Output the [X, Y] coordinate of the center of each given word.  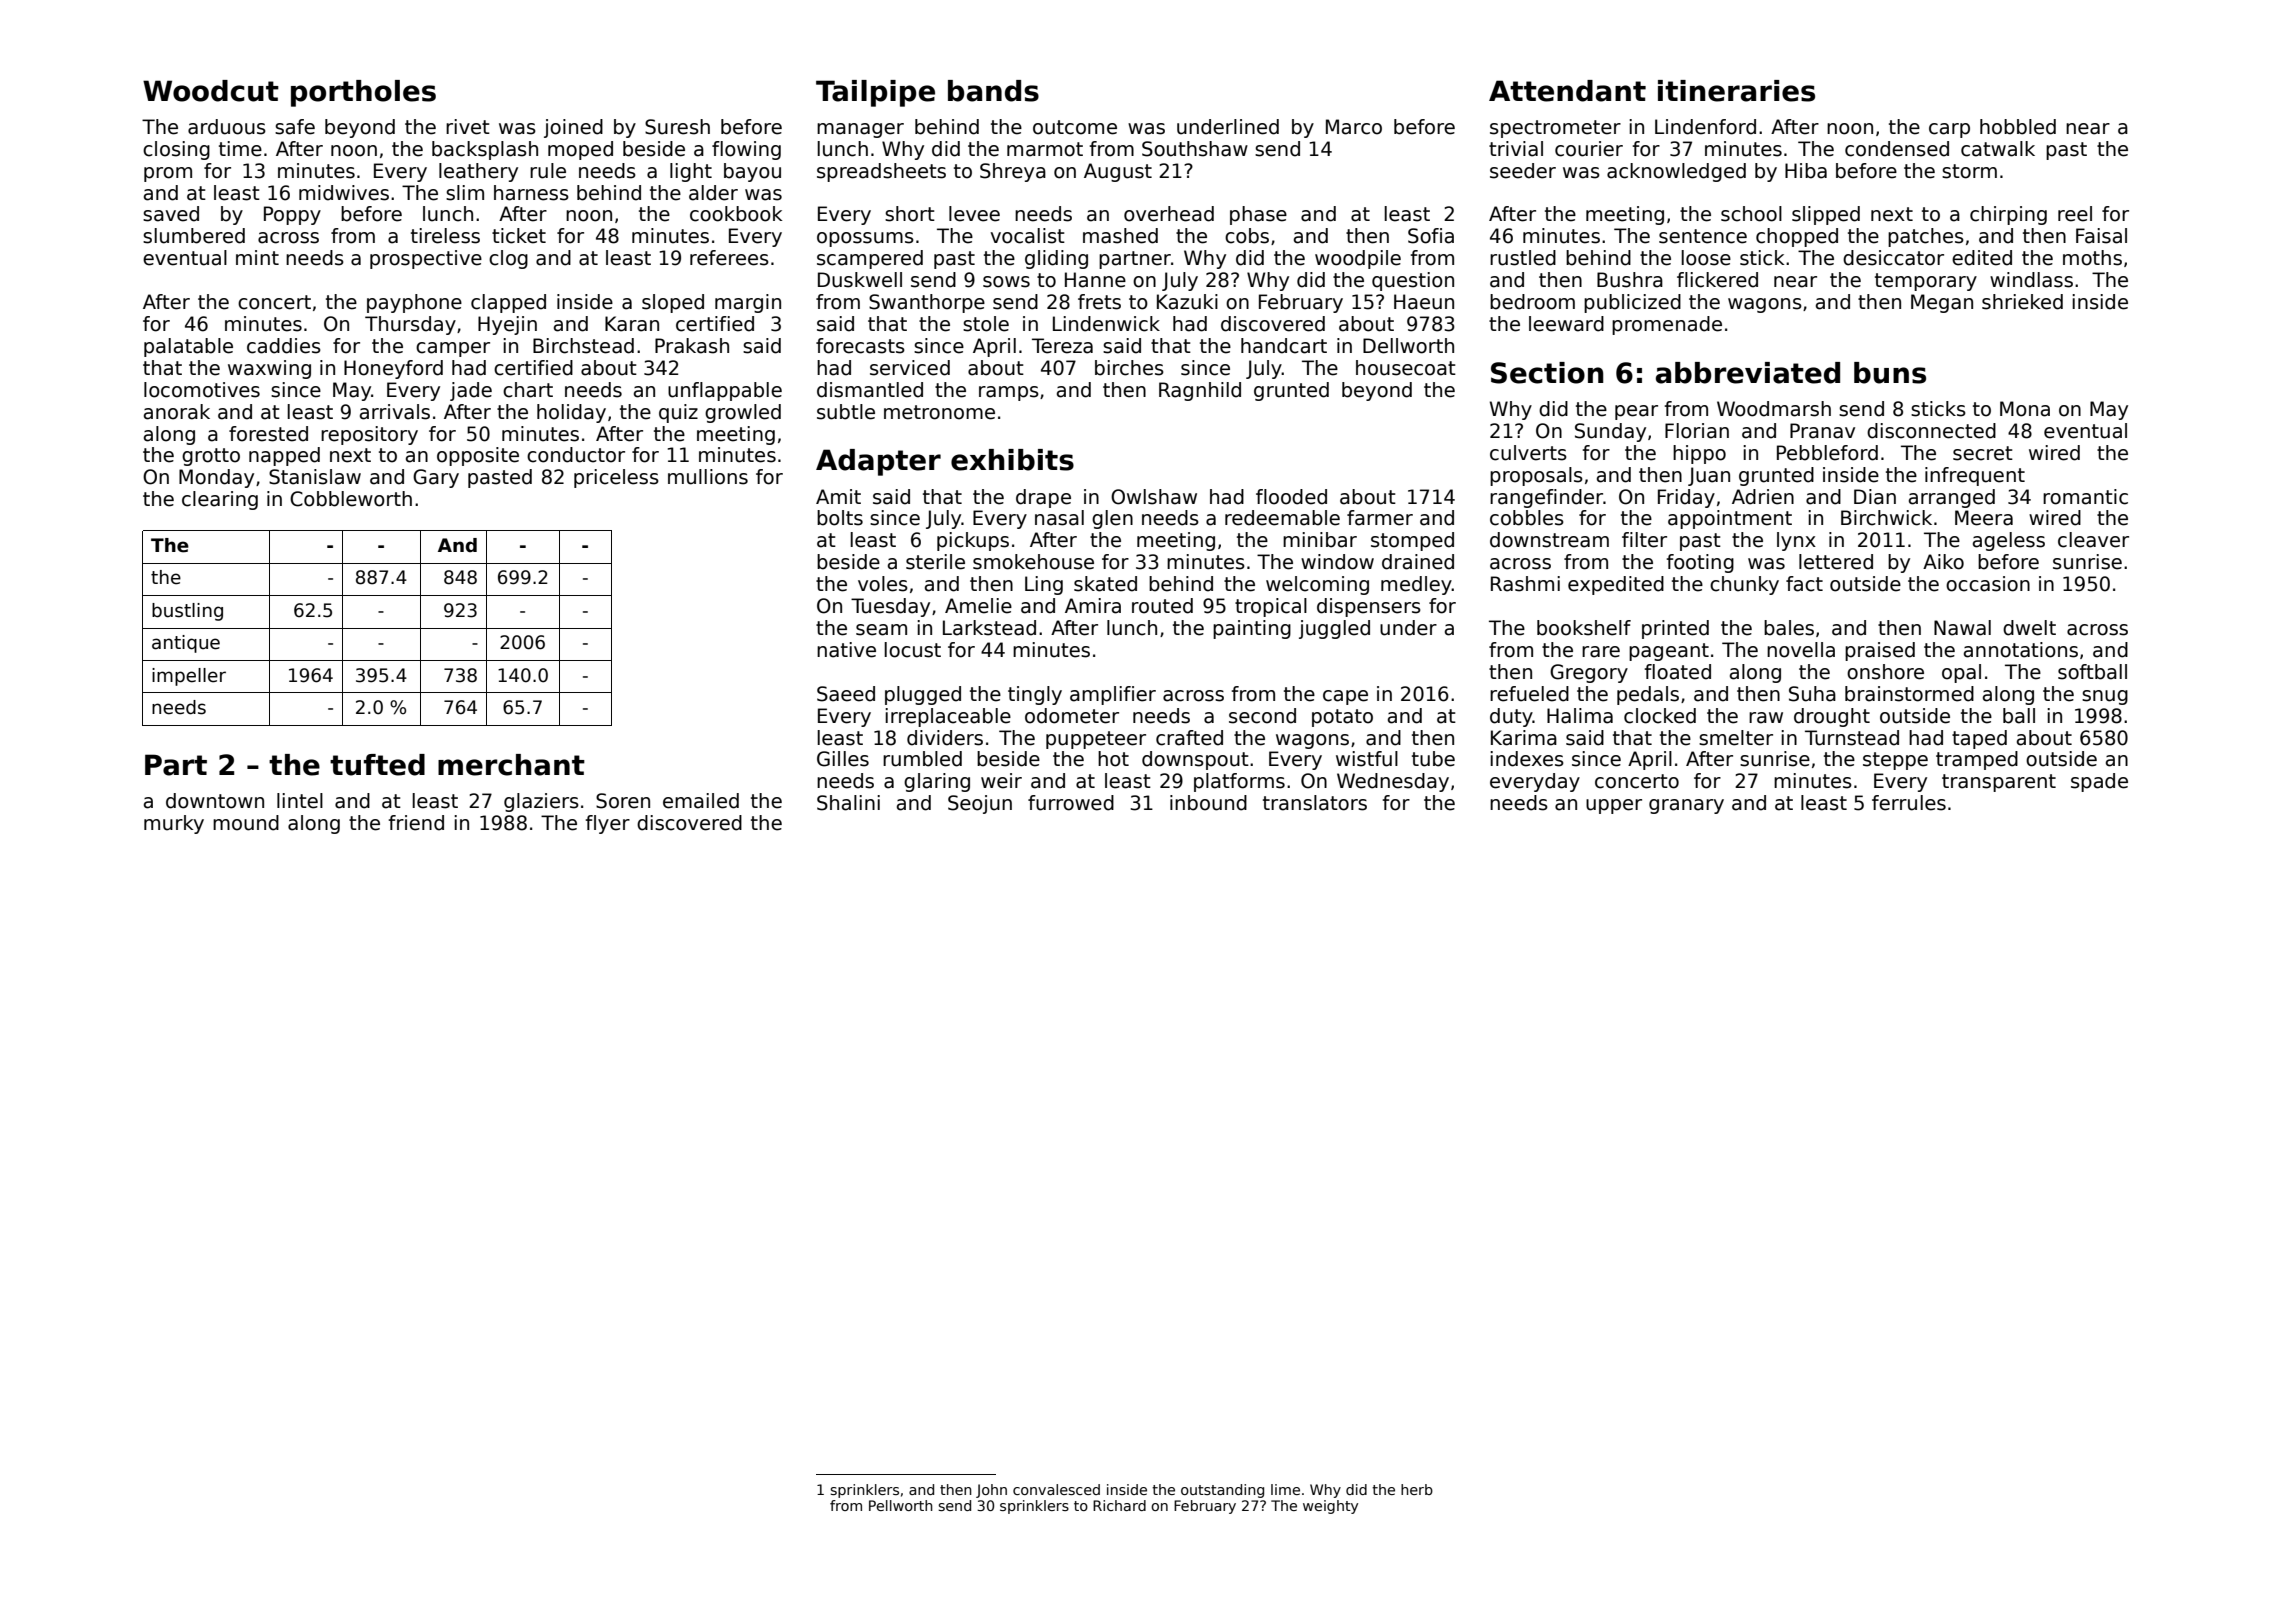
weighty [1330, 1507]
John [991, 1491]
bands [993, 91]
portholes [363, 93]
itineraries [1736, 91]
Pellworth [901, 1505]
